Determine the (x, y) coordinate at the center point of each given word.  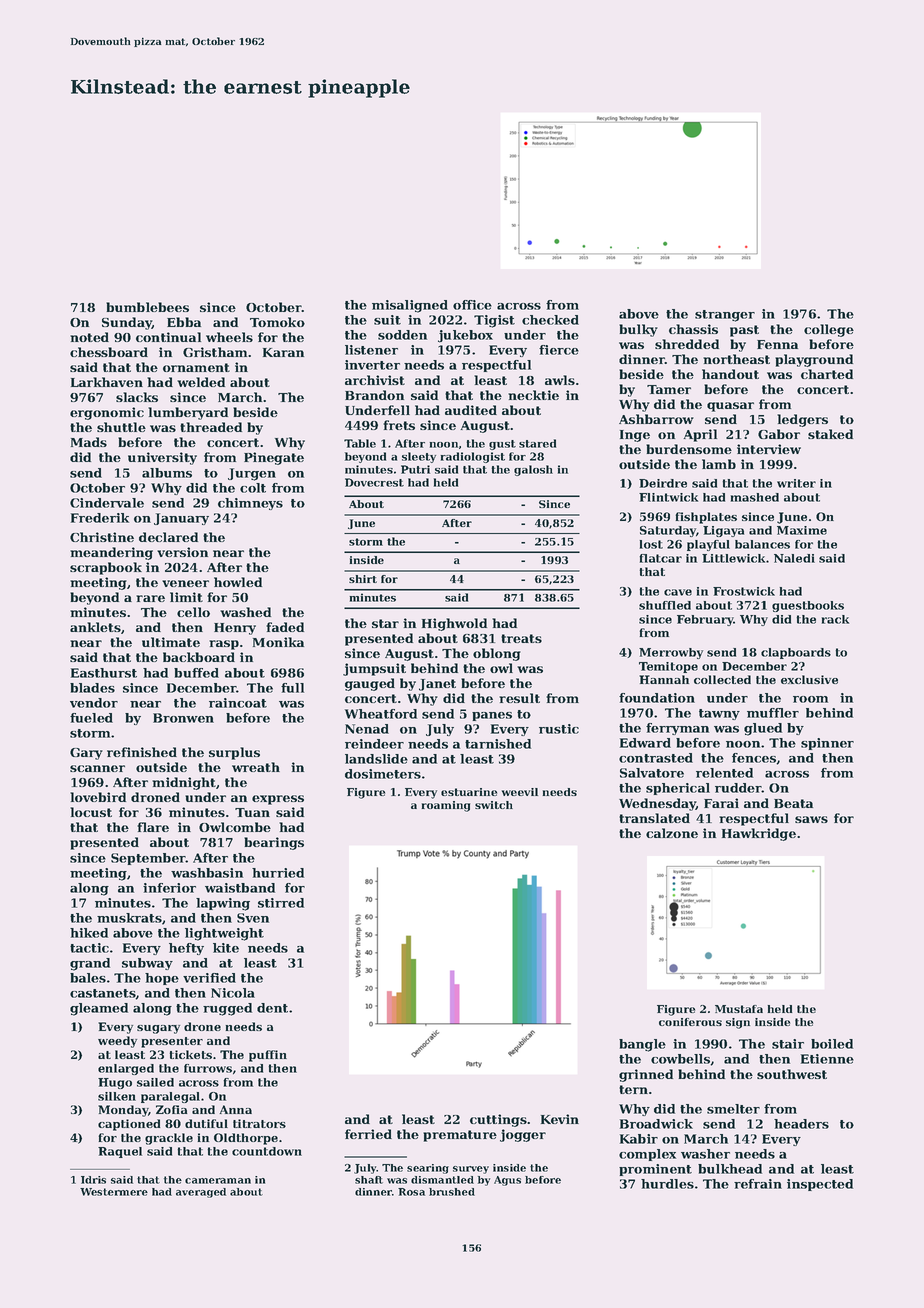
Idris (93, 1180)
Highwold (454, 624)
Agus (507, 1181)
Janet (437, 685)
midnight (184, 783)
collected (722, 679)
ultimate (171, 642)
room (810, 699)
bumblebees (147, 307)
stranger (725, 316)
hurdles (667, 1184)
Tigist (494, 321)
